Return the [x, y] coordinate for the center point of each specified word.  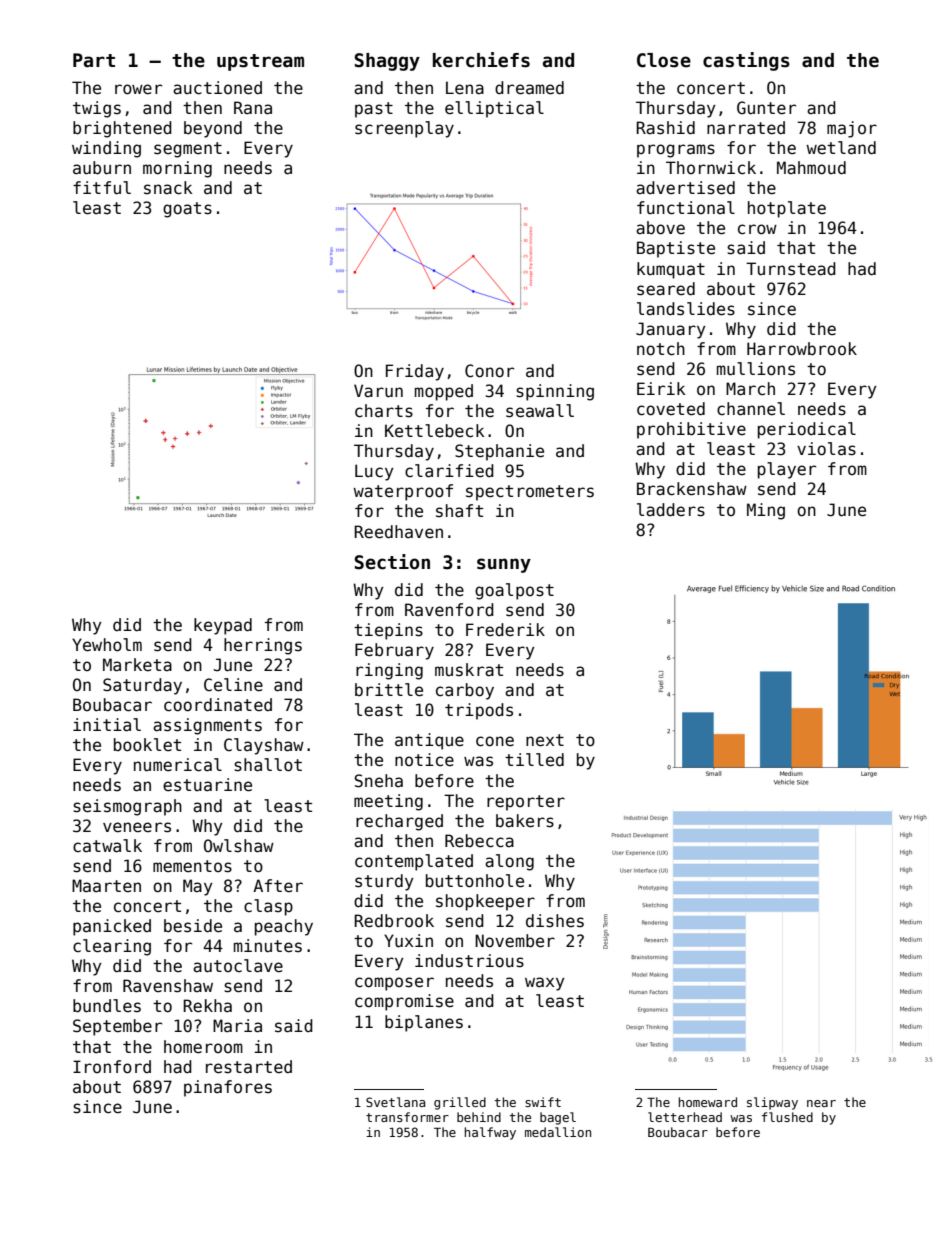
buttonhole [475, 881]
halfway [490, 1133]
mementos [192, 866]
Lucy [374, 472]
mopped [444, 392]
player [787, 470]
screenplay [404, 129]
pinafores [228, 1088]
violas [826, 449]
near [821, 1103]
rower [138, 89]
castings [746, 61]
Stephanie [499, 452]
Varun [378, 391]
